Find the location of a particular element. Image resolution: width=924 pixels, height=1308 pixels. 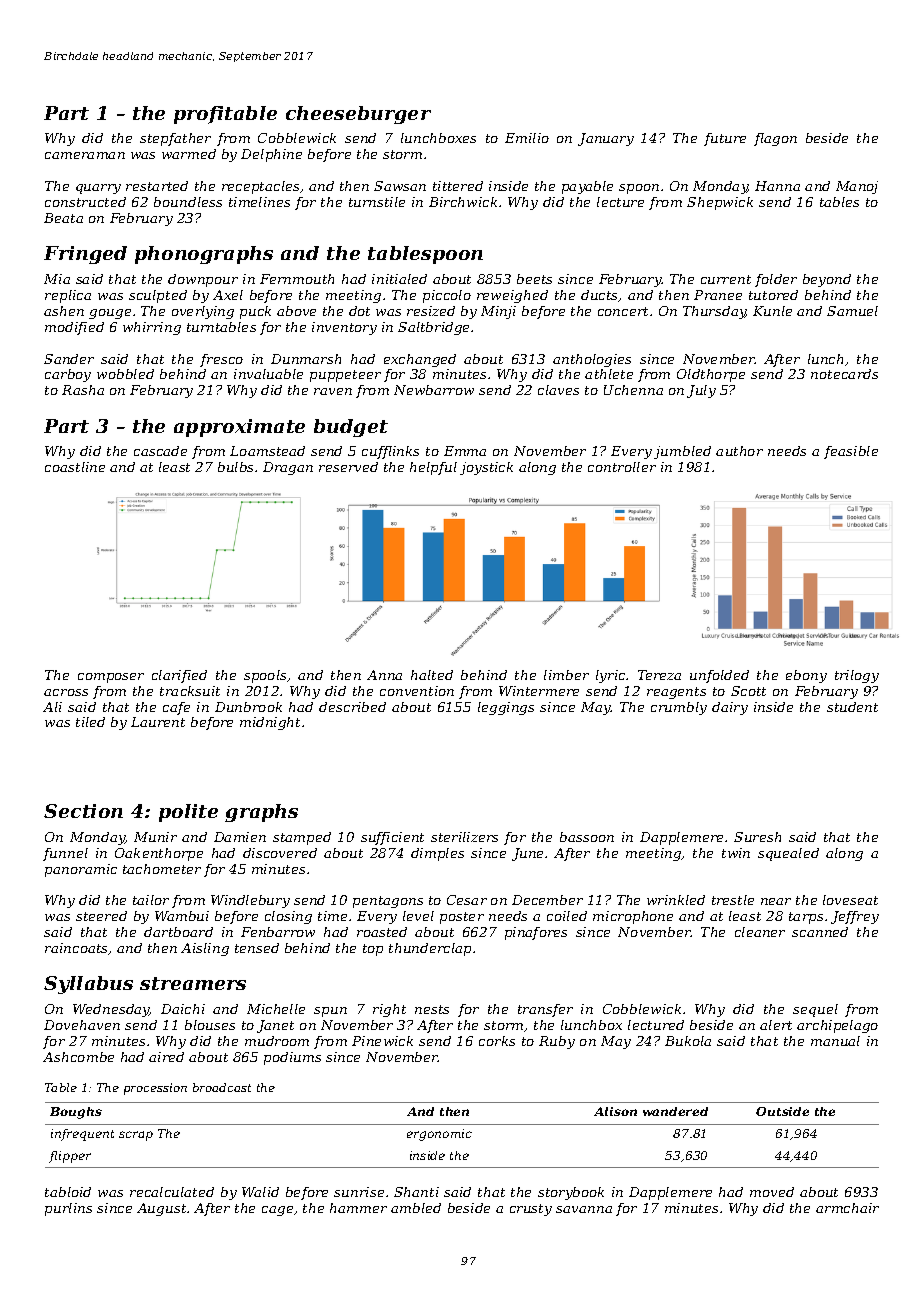

Oldthorpe is located at coordinates (711, 375).
